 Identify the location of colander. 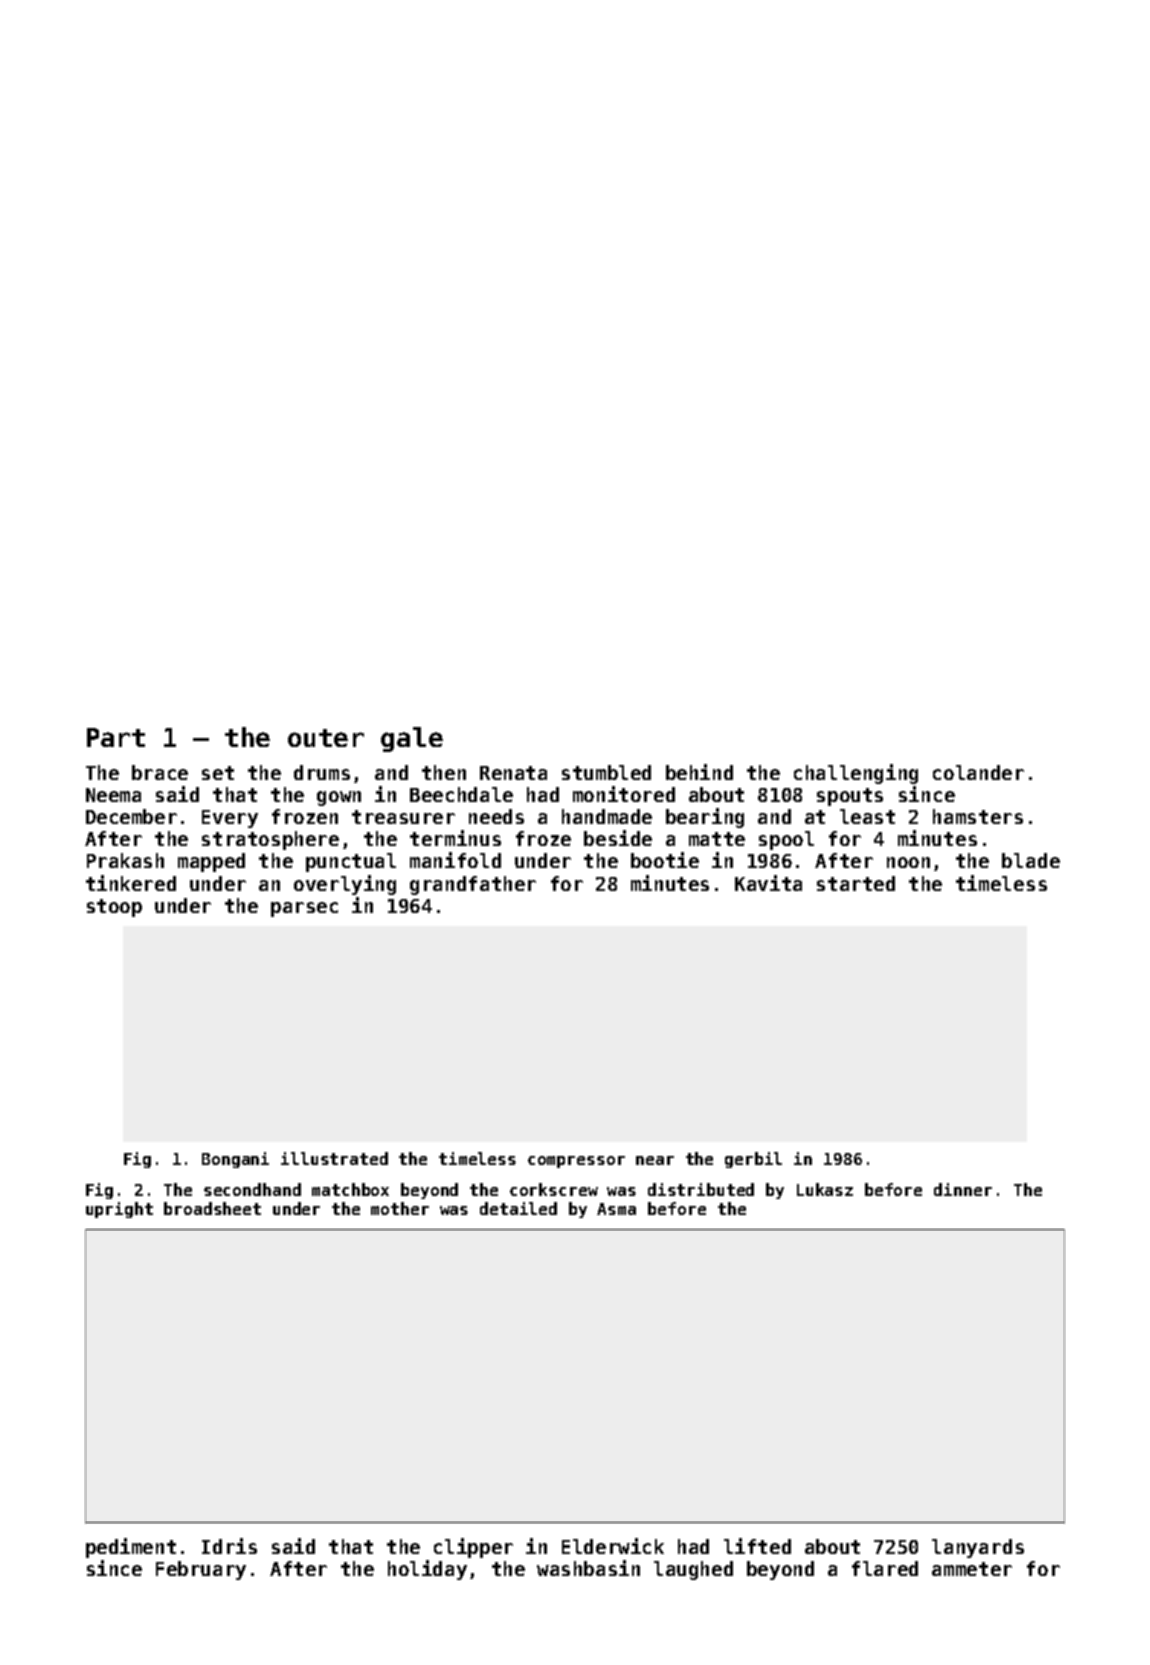
(978, 772).
